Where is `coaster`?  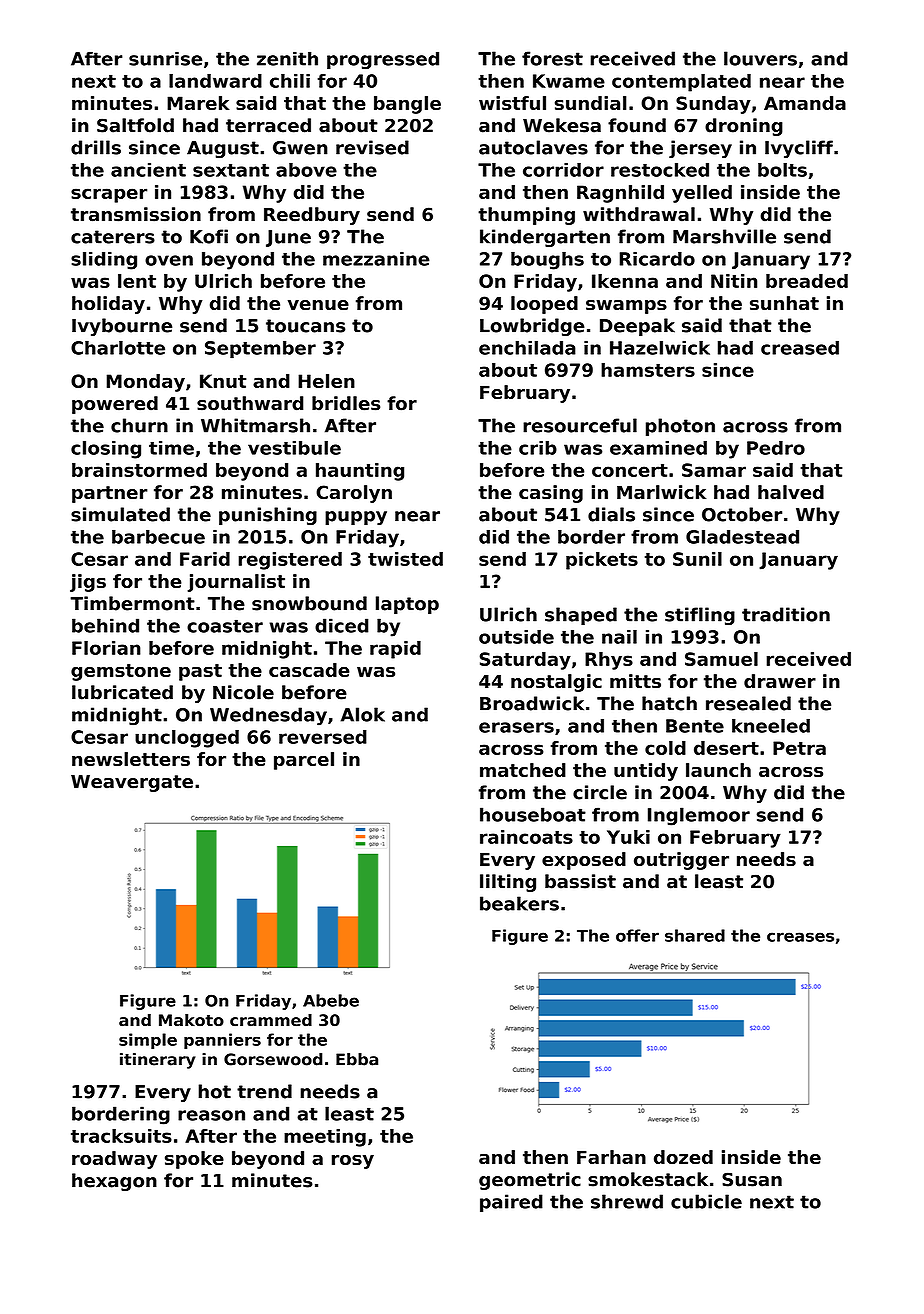 coaster is located at coordinates (225, 626).
